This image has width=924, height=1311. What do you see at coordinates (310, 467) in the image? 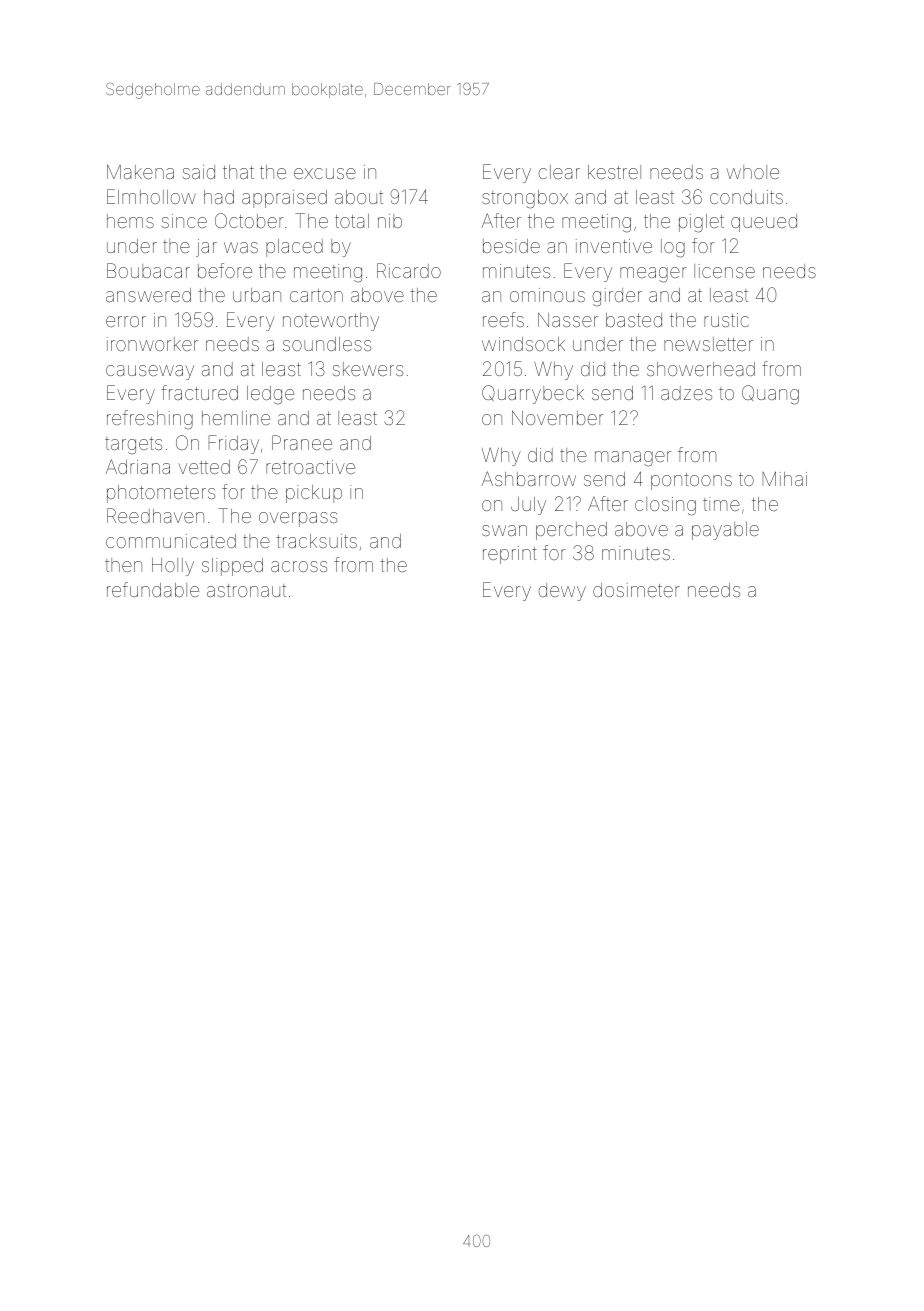
I see `retroactive` at bounding box center [310, 467].
